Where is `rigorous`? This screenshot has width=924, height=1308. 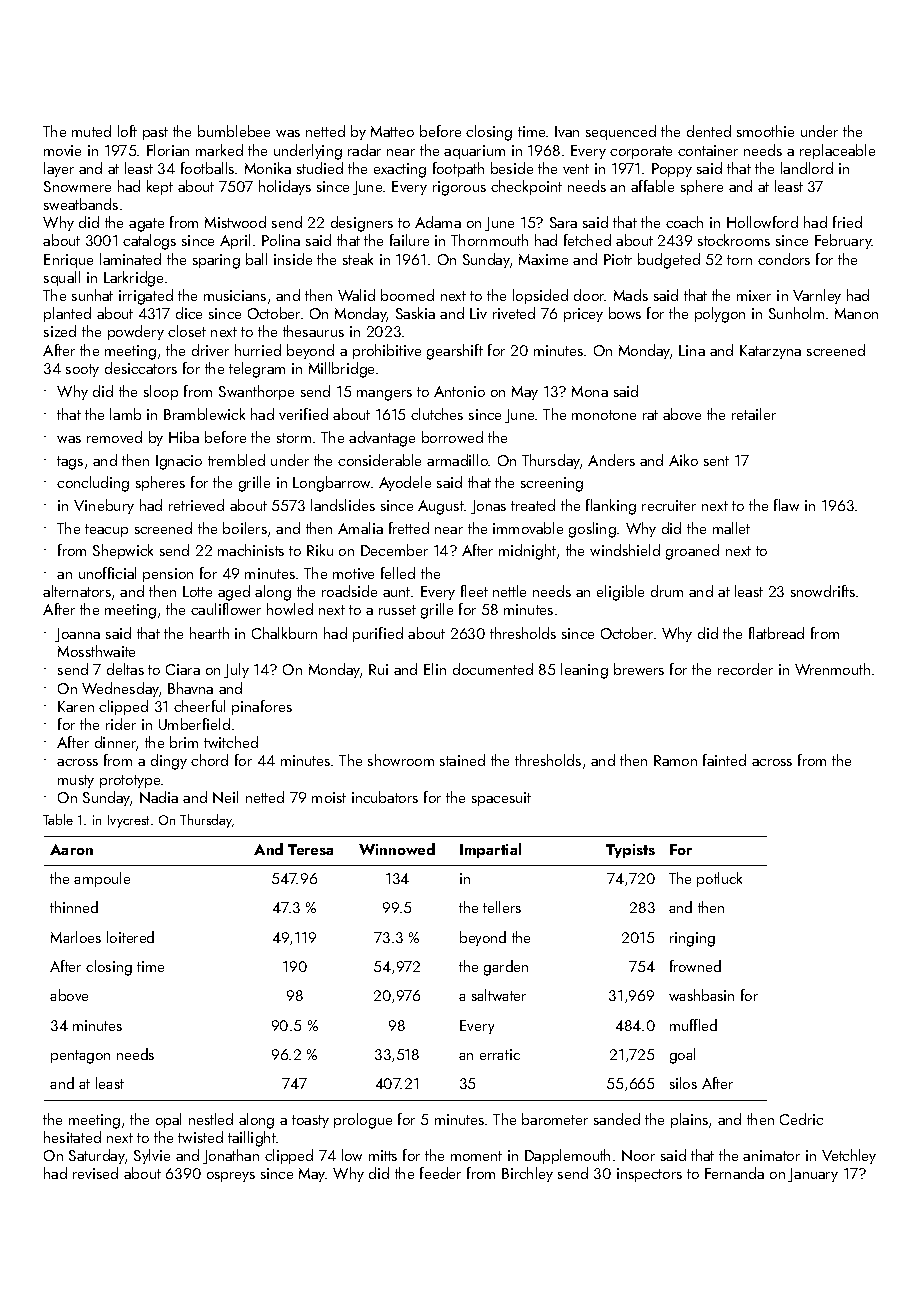
rigorous is located at coordinates (459, 188).
